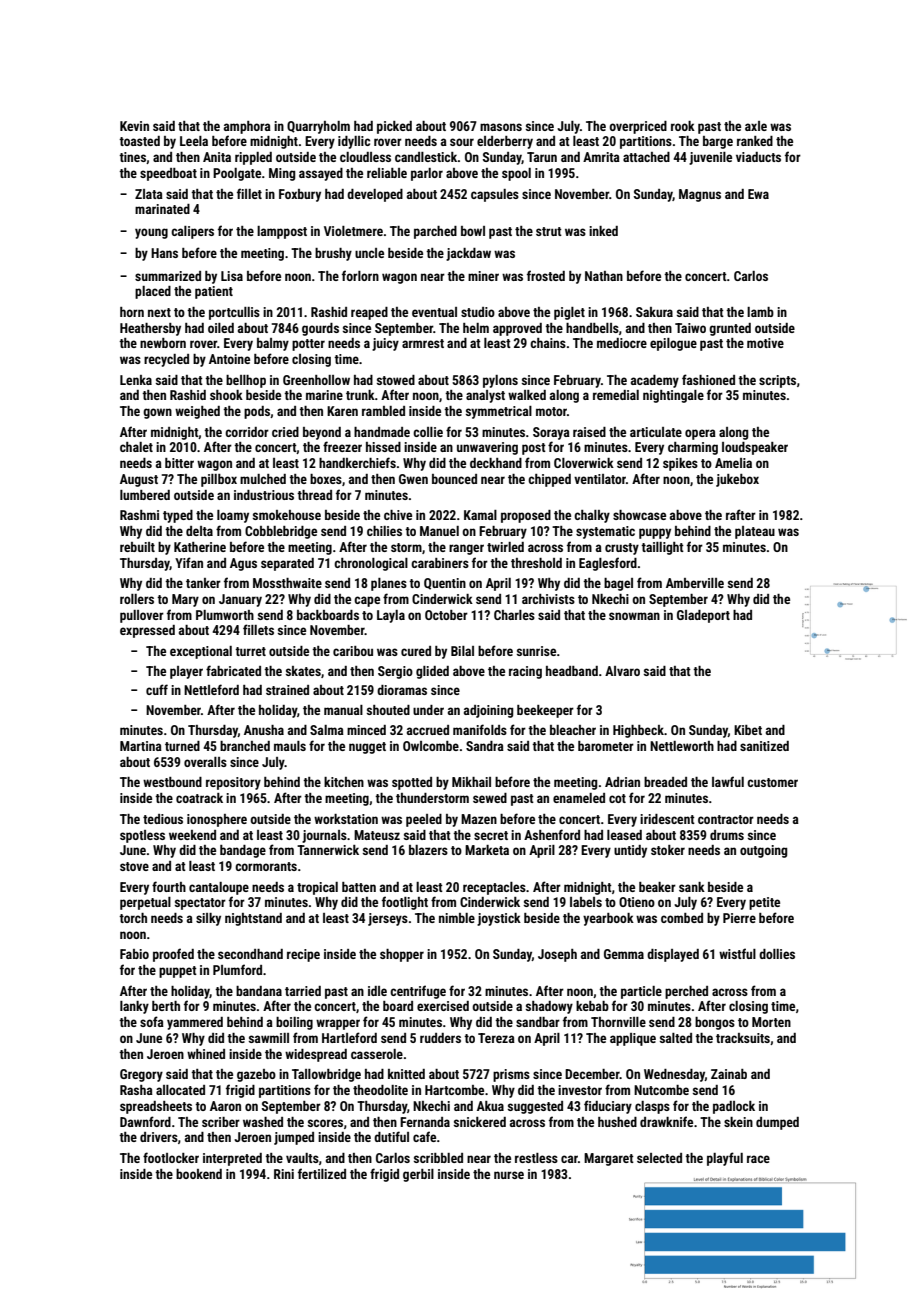  Describe the element at coordinates (496, 1038) in the screenshot. I see `Tereza` at that location.
